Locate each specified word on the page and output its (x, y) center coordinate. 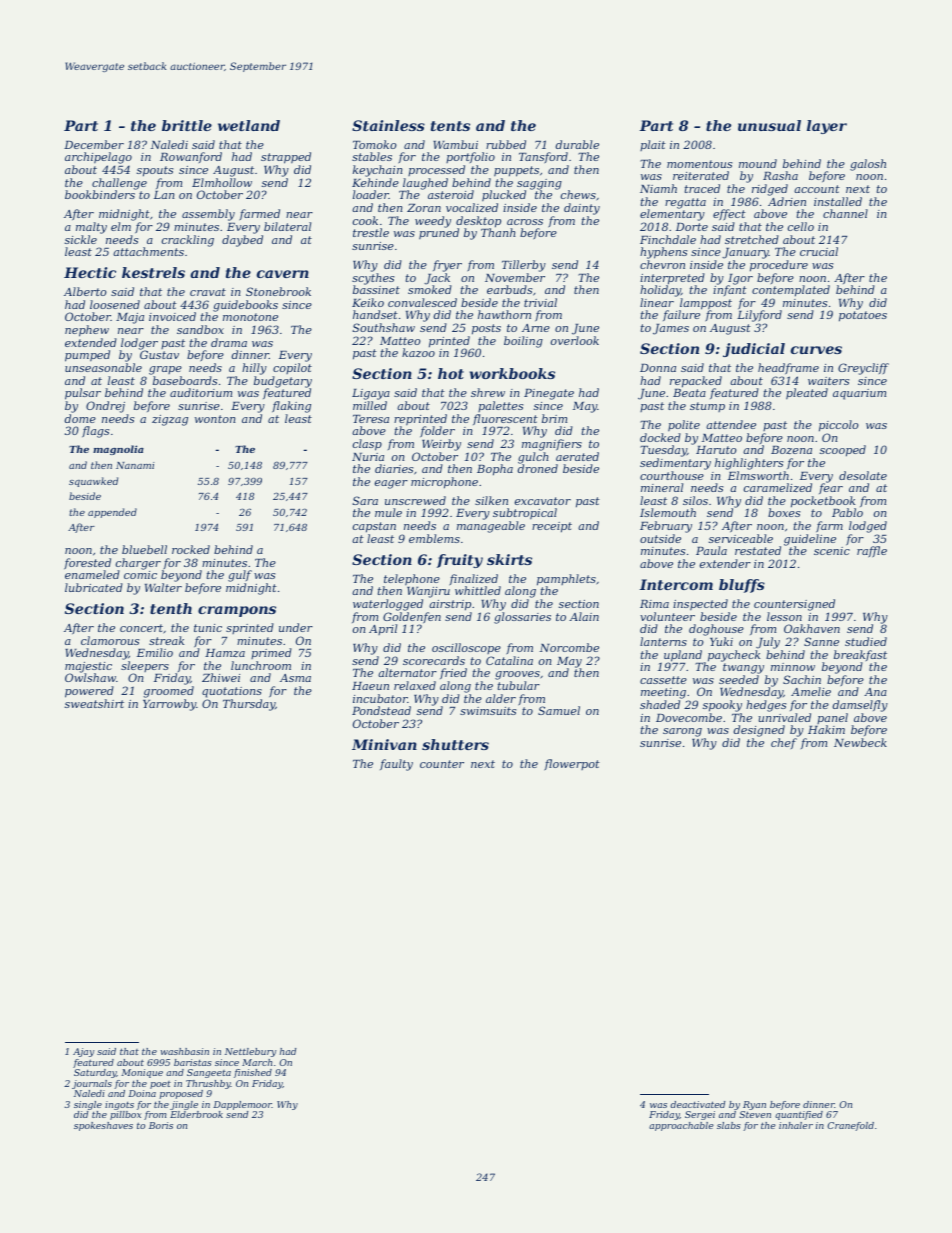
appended (112, 513)
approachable (681, 1126)
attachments (148, 251)
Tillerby (524, 266)
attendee (731, 424)
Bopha (495, 470)
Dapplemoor (242, 1105)
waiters (828, 381)
